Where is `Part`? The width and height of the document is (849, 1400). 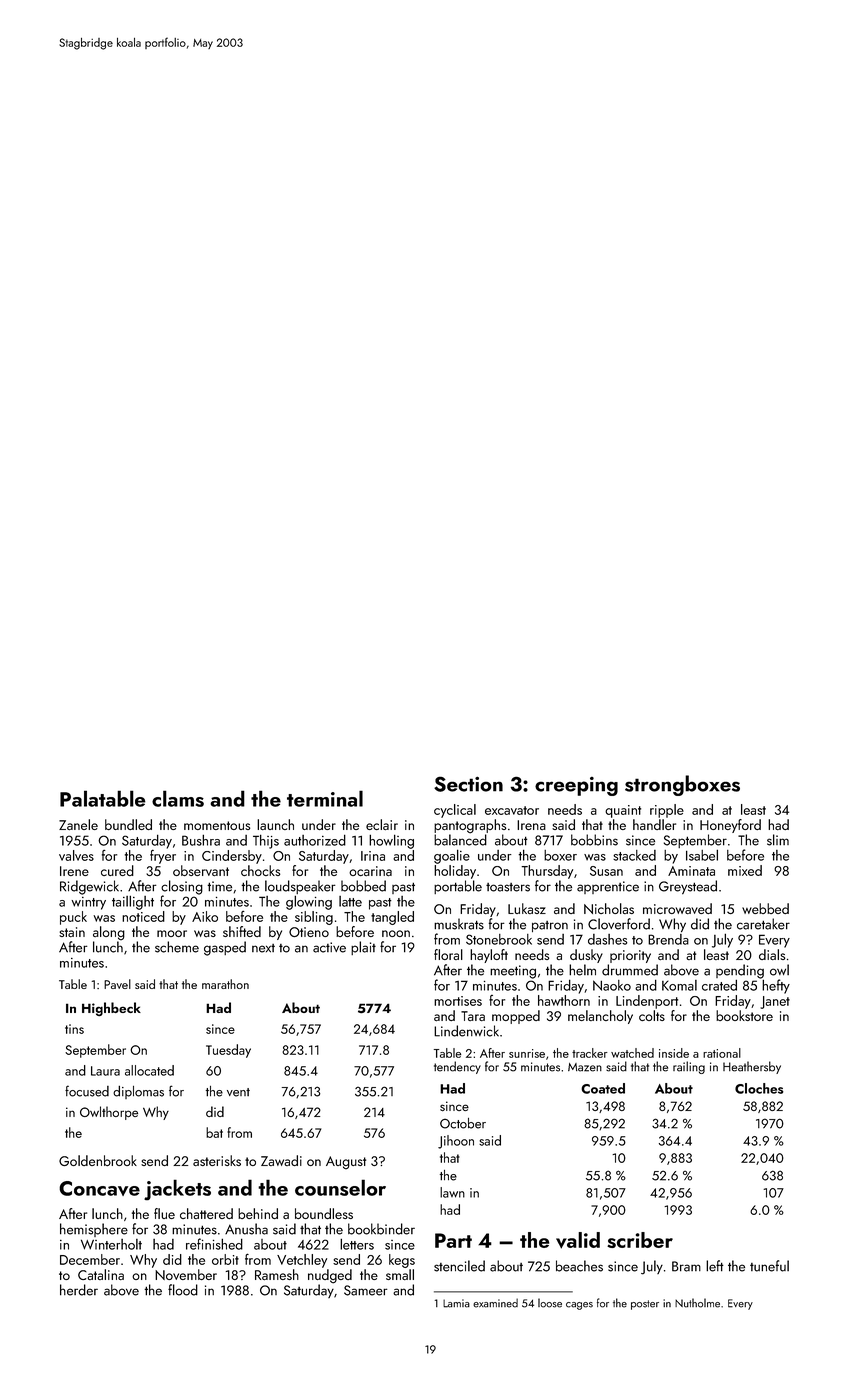 Part is located at coordinates (453, 1240).
